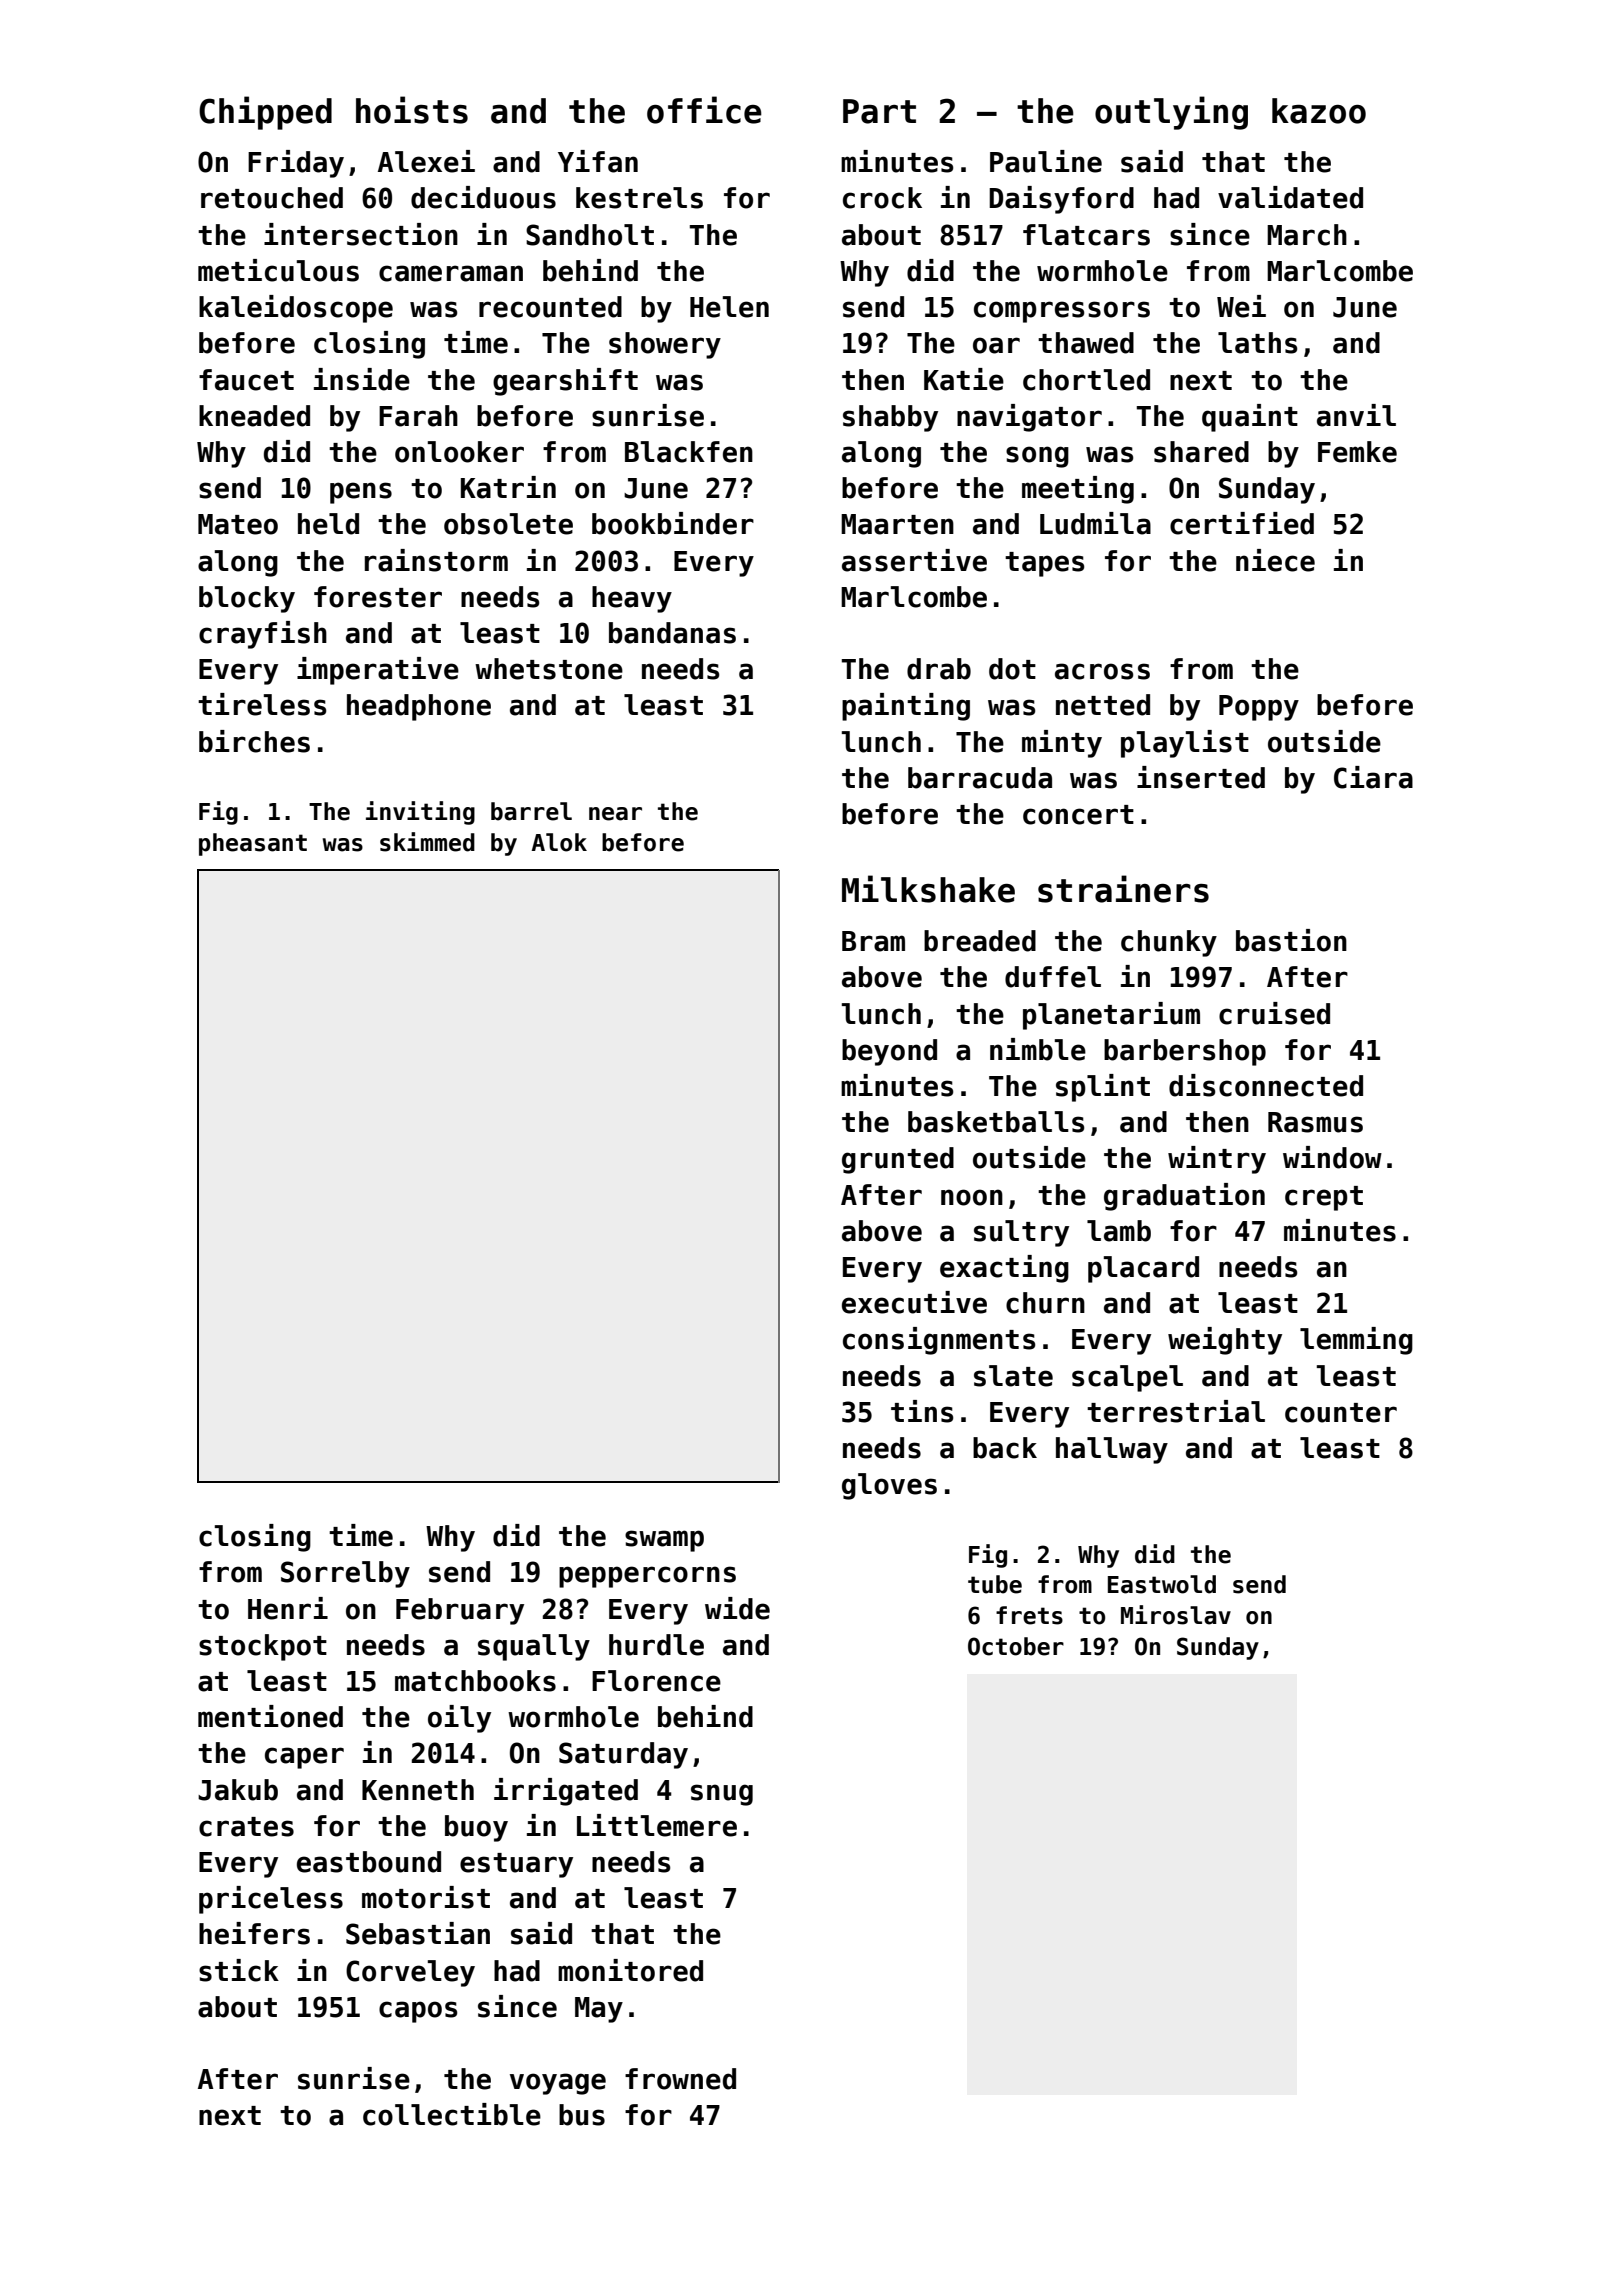 The image size is (1620, 2292). Describe the element at coordinates (1176, 1615) in the image. I see `Miroslav` at that location.
